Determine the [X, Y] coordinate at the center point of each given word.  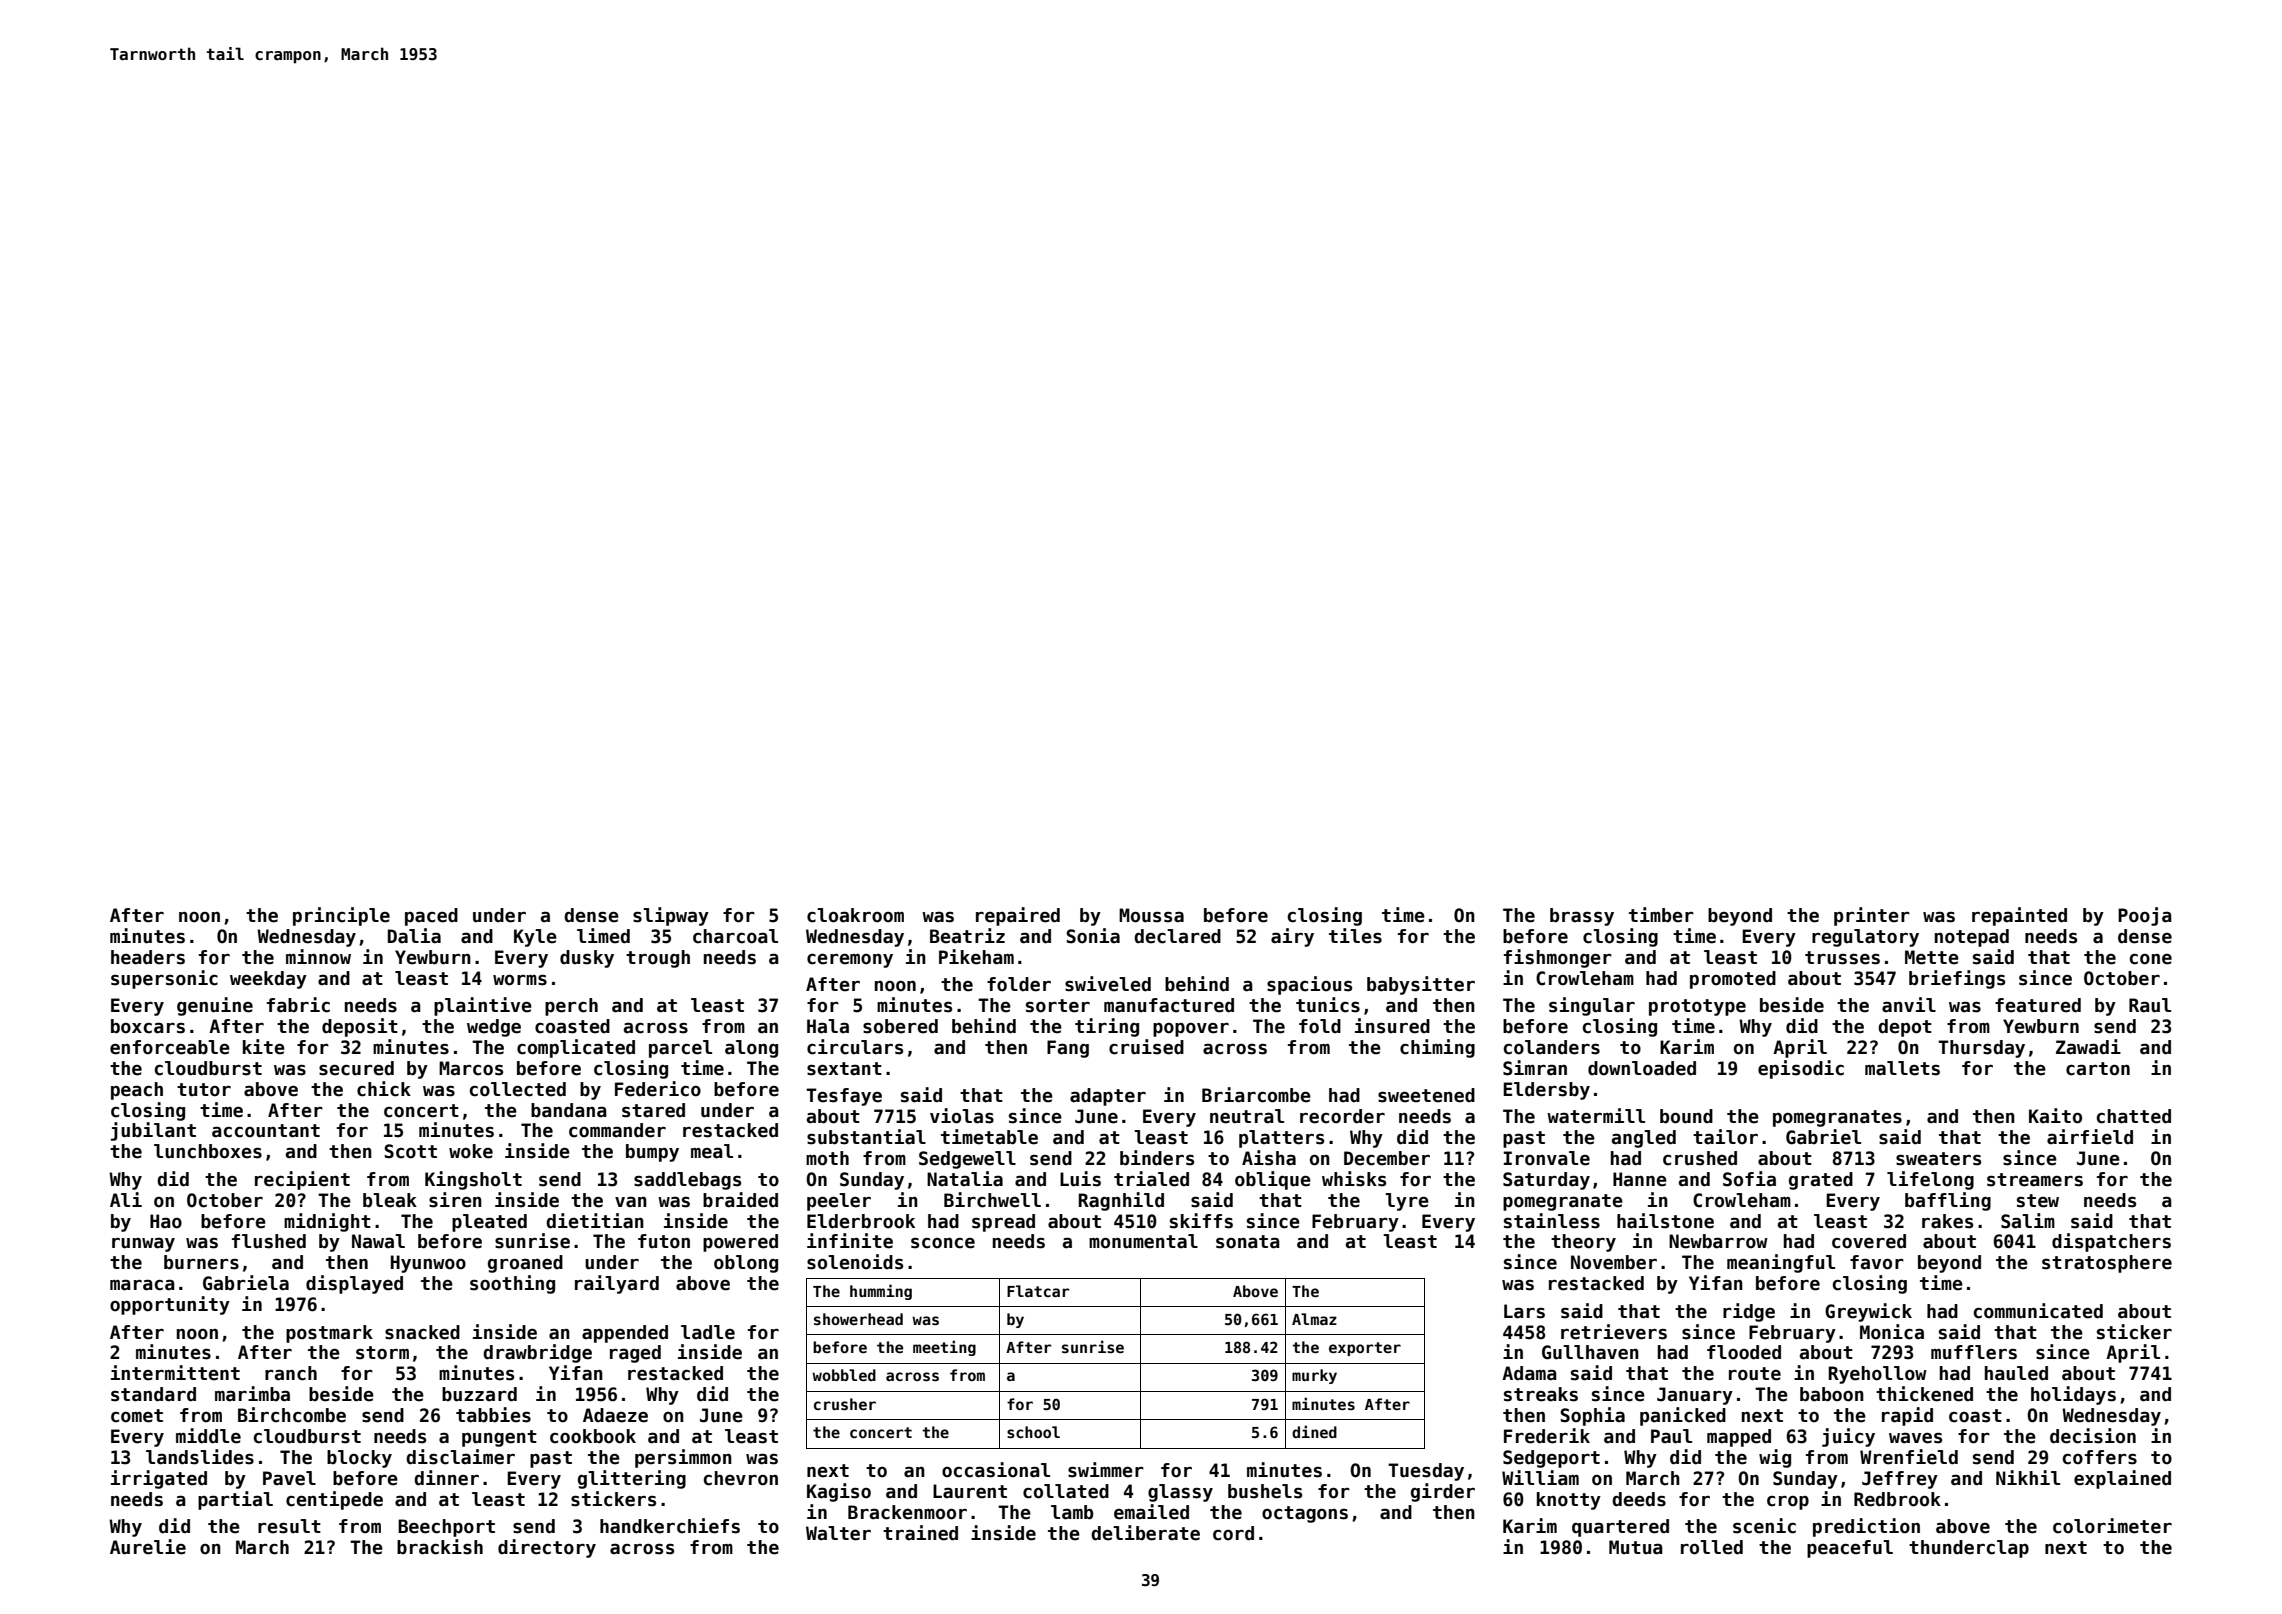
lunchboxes [208, 1151]
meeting [944, 1348]
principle [341, 916]
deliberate [1145, 1533]
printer [1872, 916]
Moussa [1151, 915]
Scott [410, 1151]
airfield [2090, 1137]
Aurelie [148, 1547]
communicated [2038, 1311]
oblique [1273, 1180]
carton [2098, 1069]
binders [1157, 1158]
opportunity [170, 1305]
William [1540, 1478]
